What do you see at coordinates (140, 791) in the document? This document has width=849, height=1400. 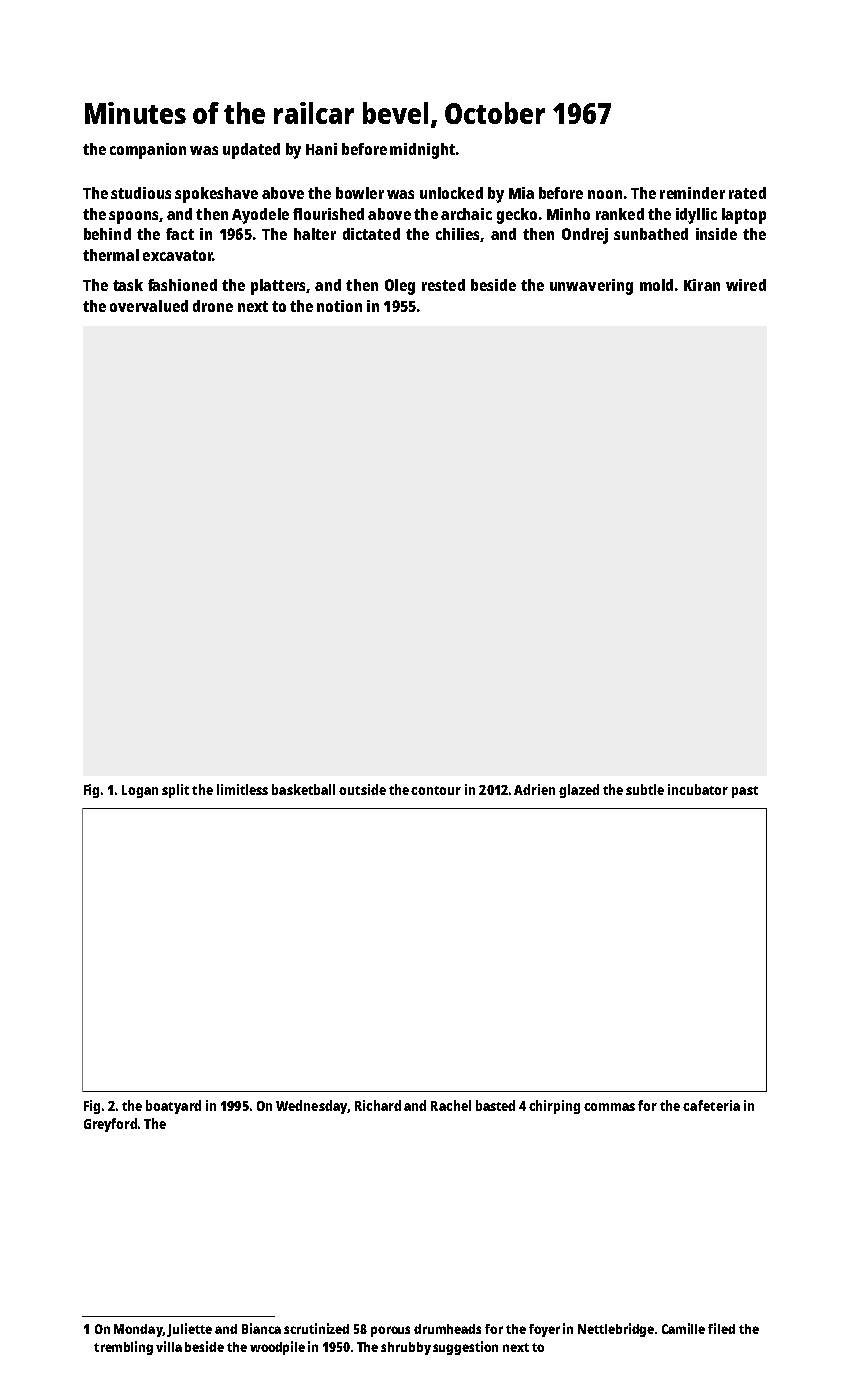 I see `Logan` at bounding box center [140, 791].
